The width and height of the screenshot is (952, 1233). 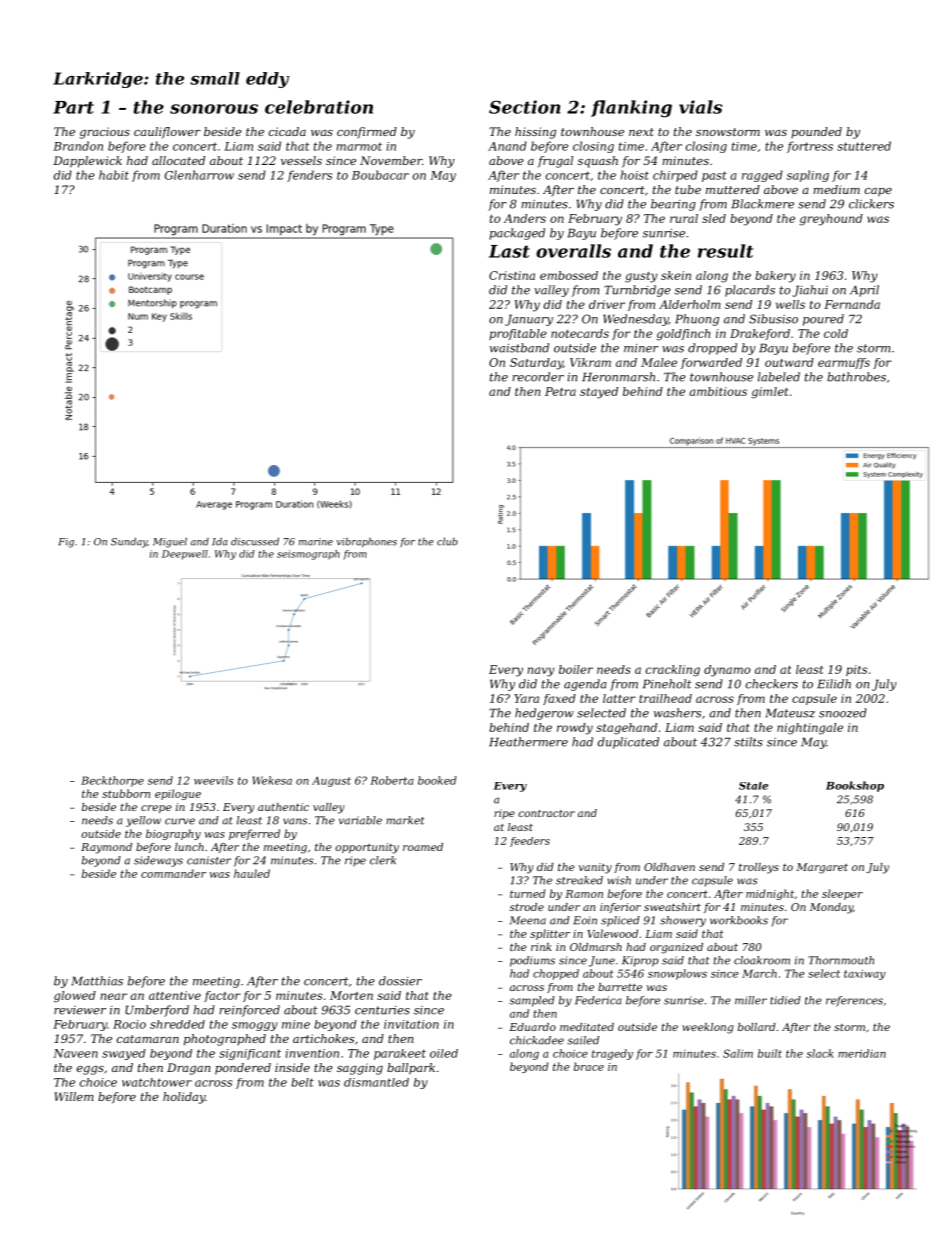 What do you see at coordinates (74, 1096) in the screenshot?
I see `Willem` at bounding box center [74, 1096].
